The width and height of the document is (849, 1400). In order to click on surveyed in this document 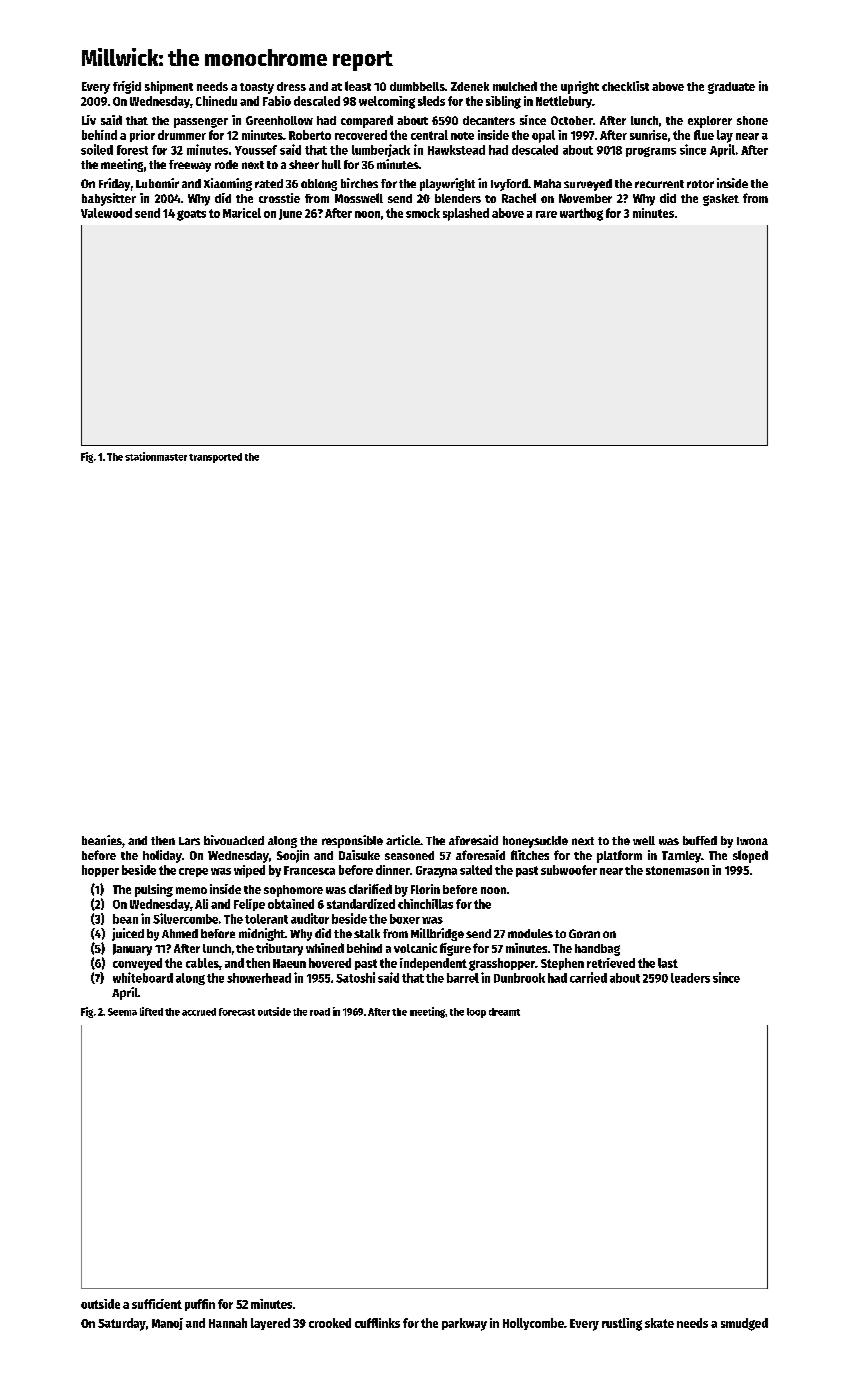, I will do `click(588, 185)`.
